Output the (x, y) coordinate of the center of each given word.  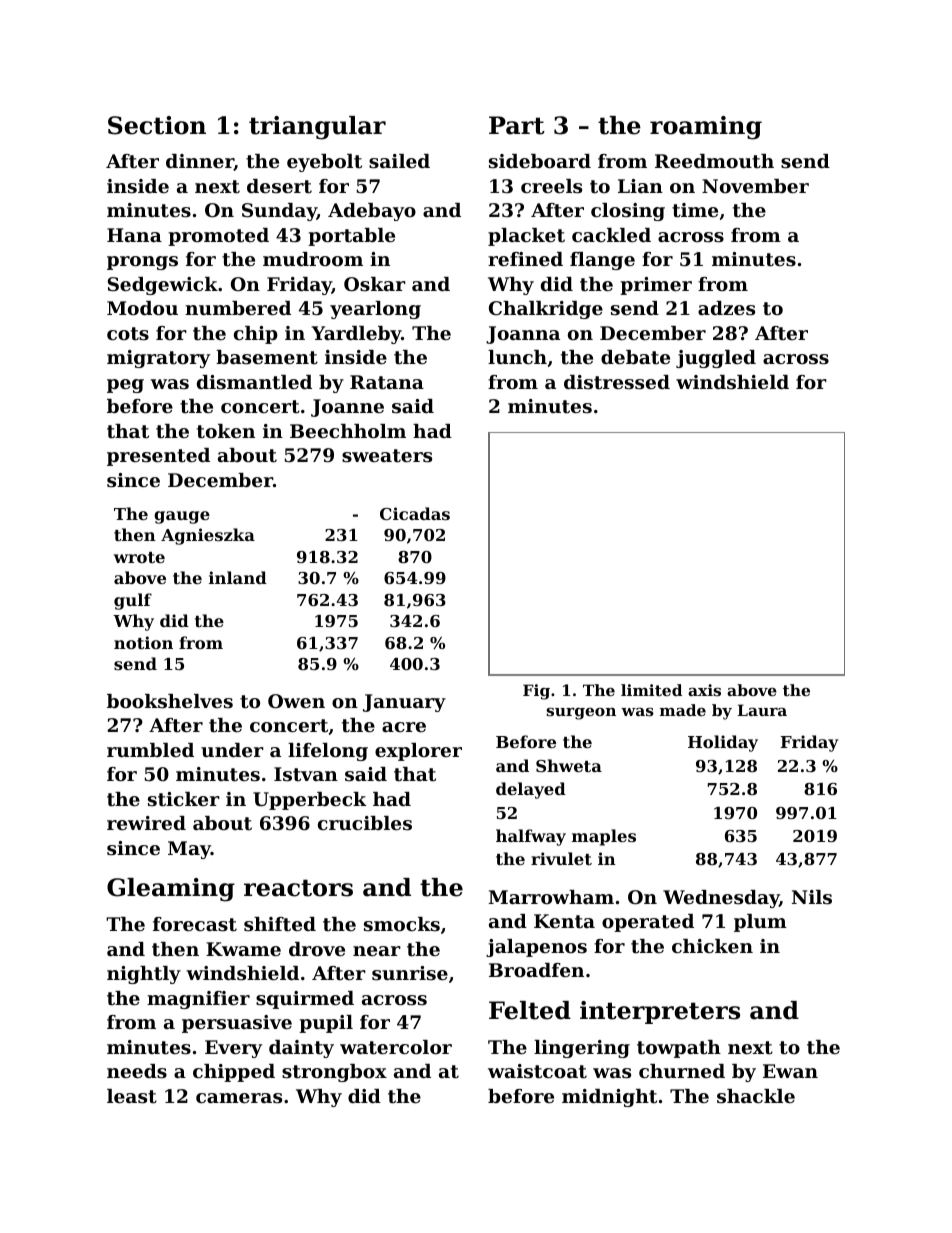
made (683, 710)
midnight (609, 1098)
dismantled (254, 382)
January (404, 703)
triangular (317, 128)
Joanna (523, 335)
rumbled (150, 750)
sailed (399, 161)
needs (137, 1071)
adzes (726, 308)
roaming (706, 128)
